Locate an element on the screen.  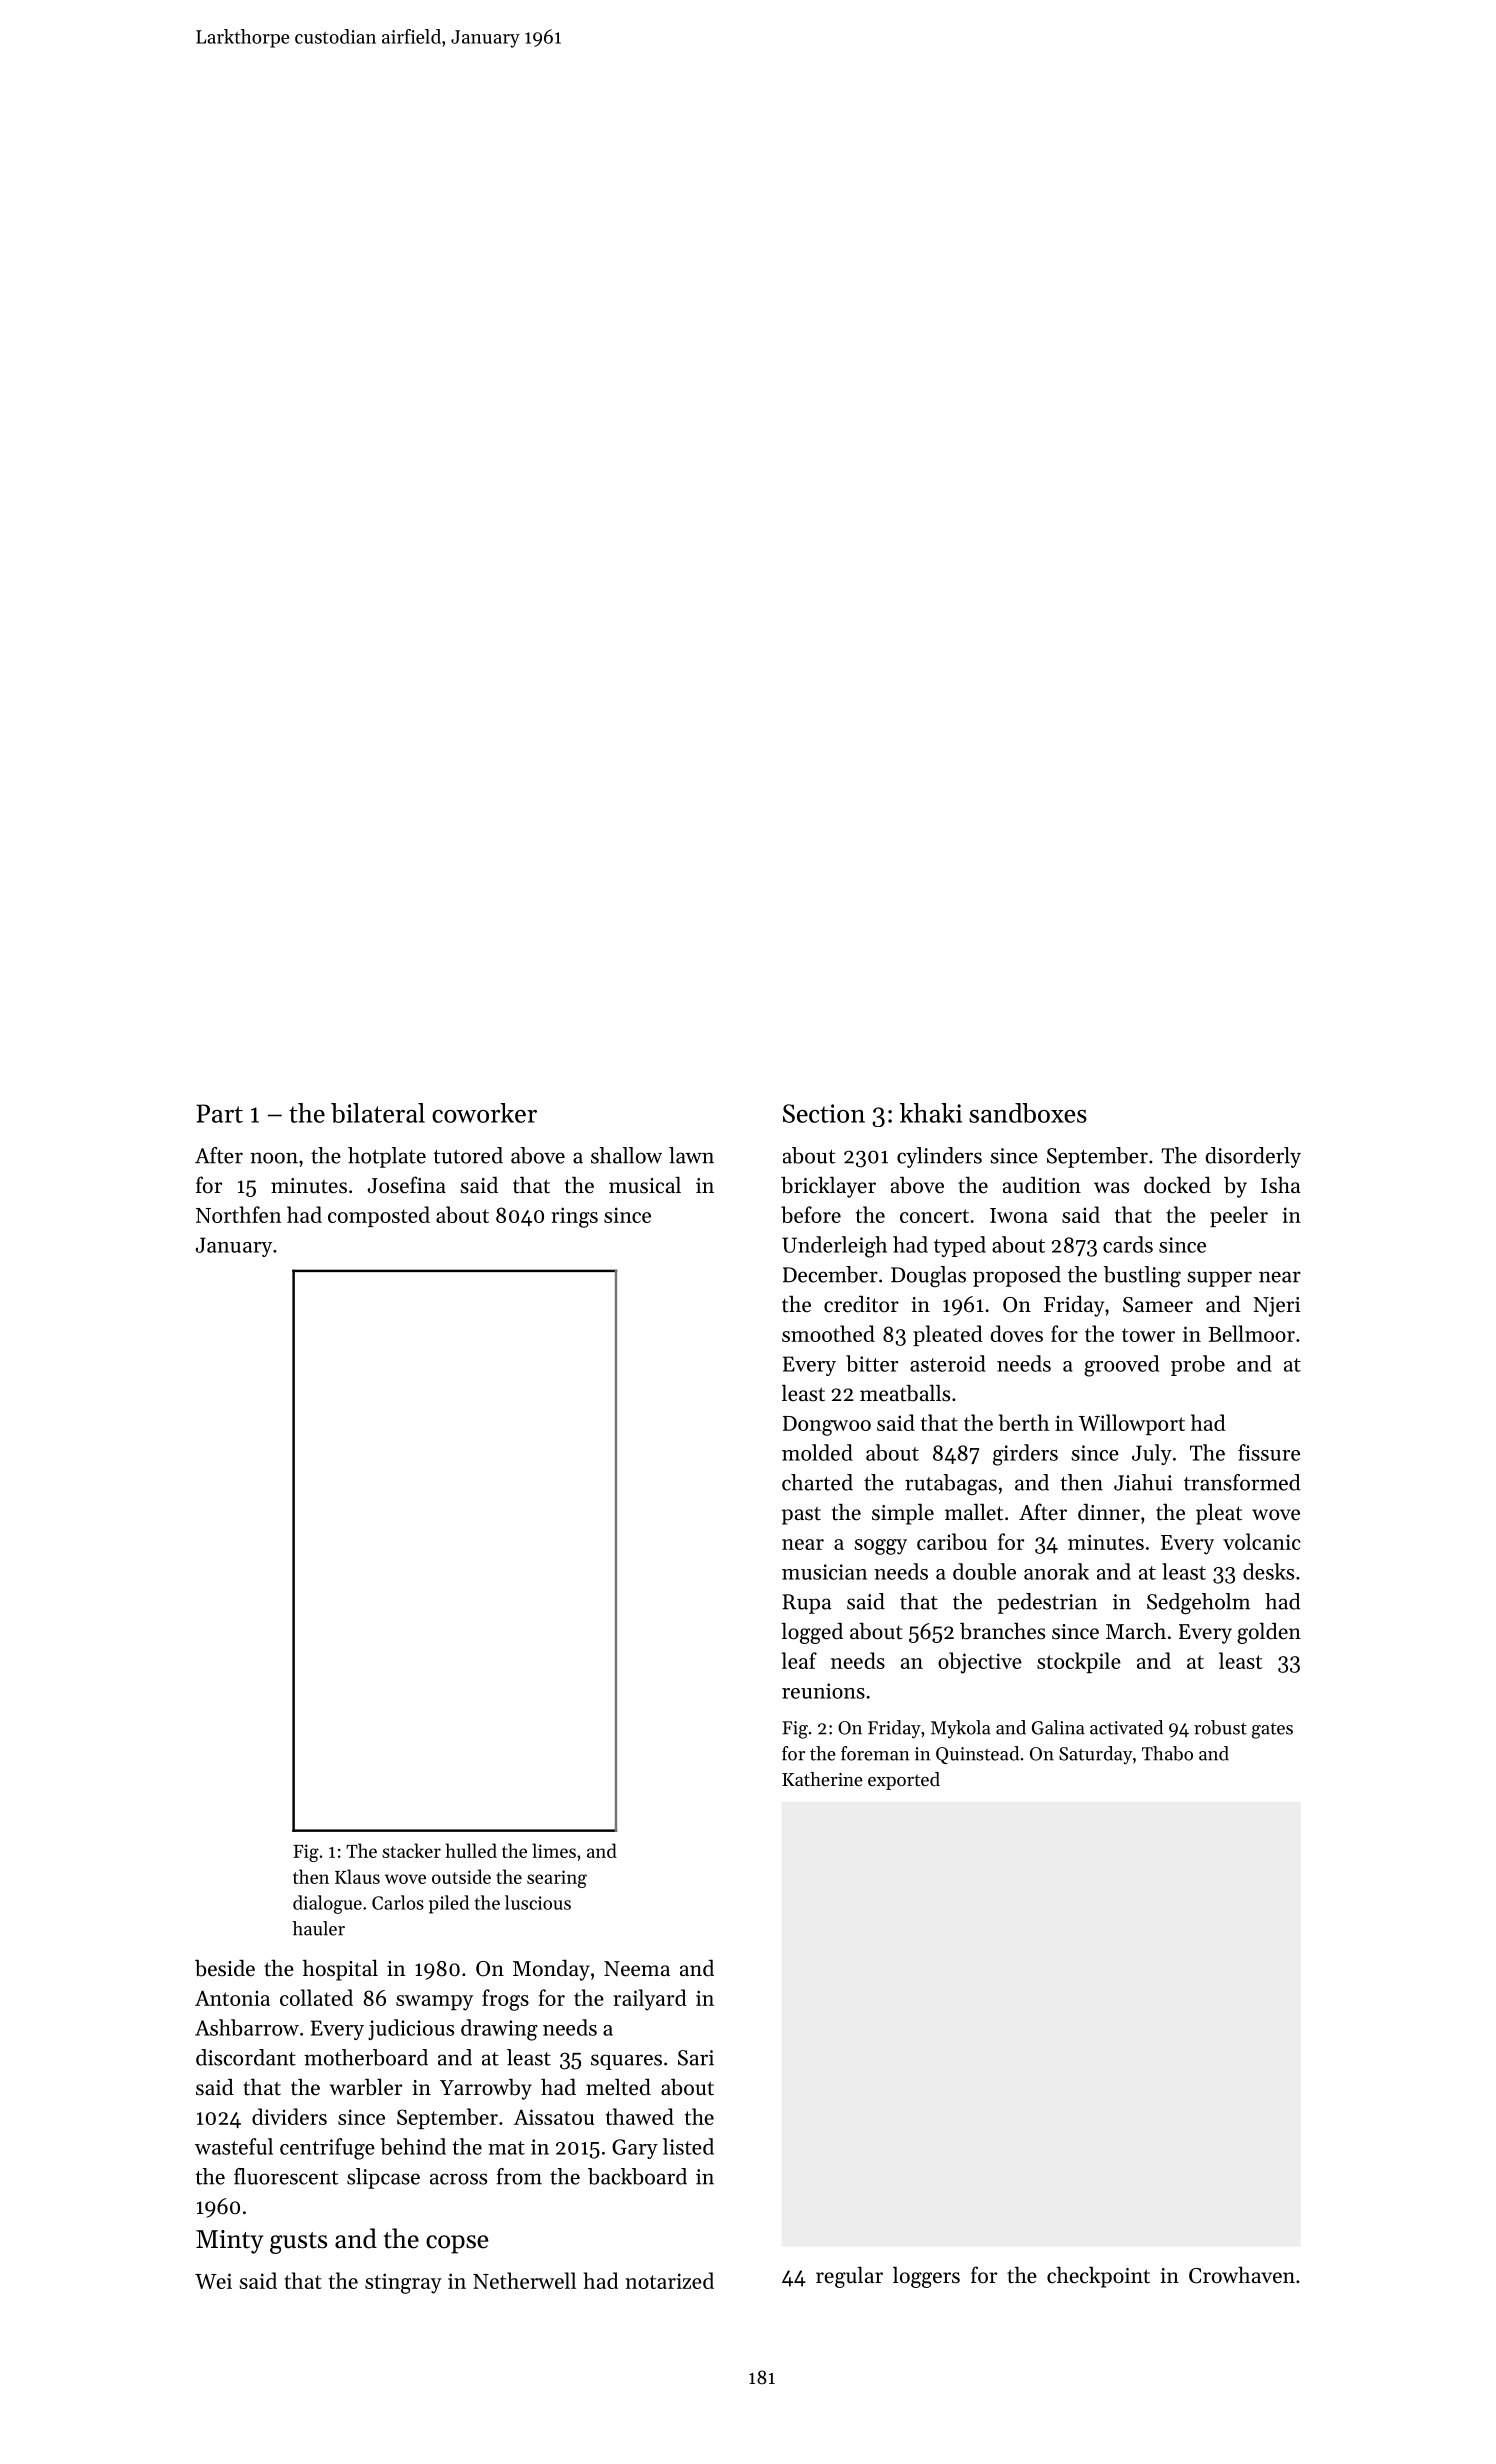
bitter is located at coordinates (872, 1363).
